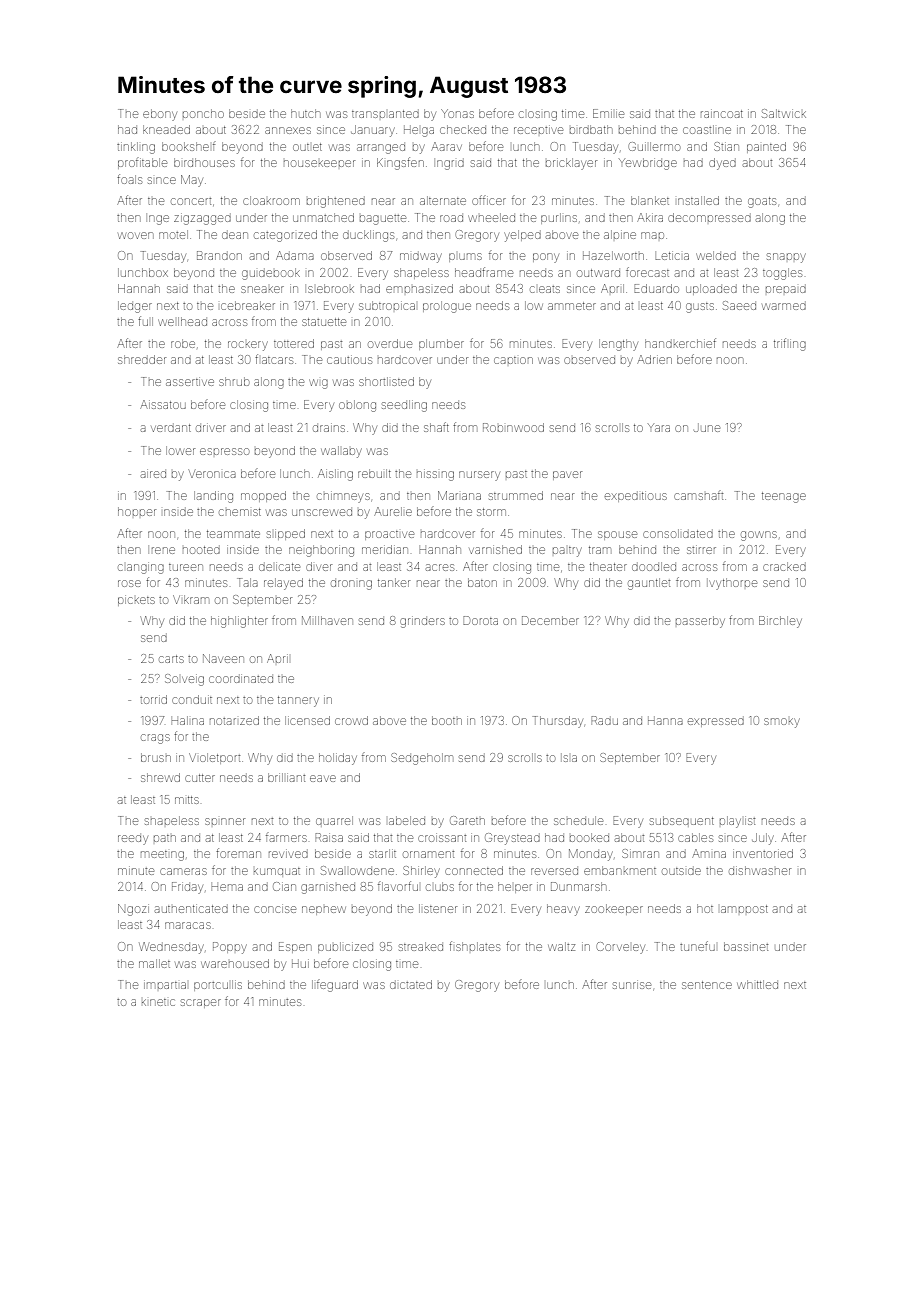 Image resolution: width=924 pixels, height=1308 pixels. I want to click on Guillermo, so click(654, 146).
